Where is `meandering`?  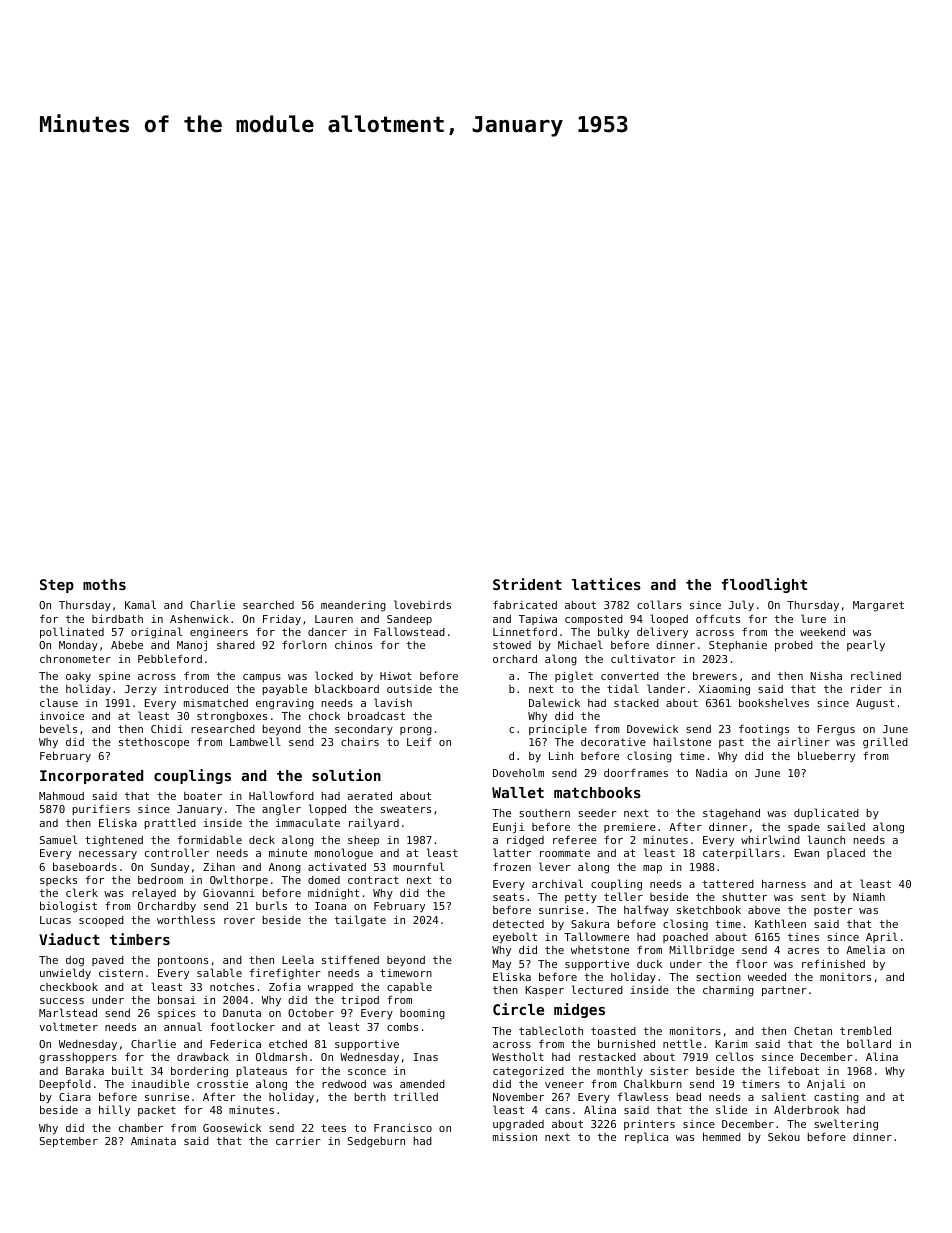 meandering is located at coordinates (353, 606).
